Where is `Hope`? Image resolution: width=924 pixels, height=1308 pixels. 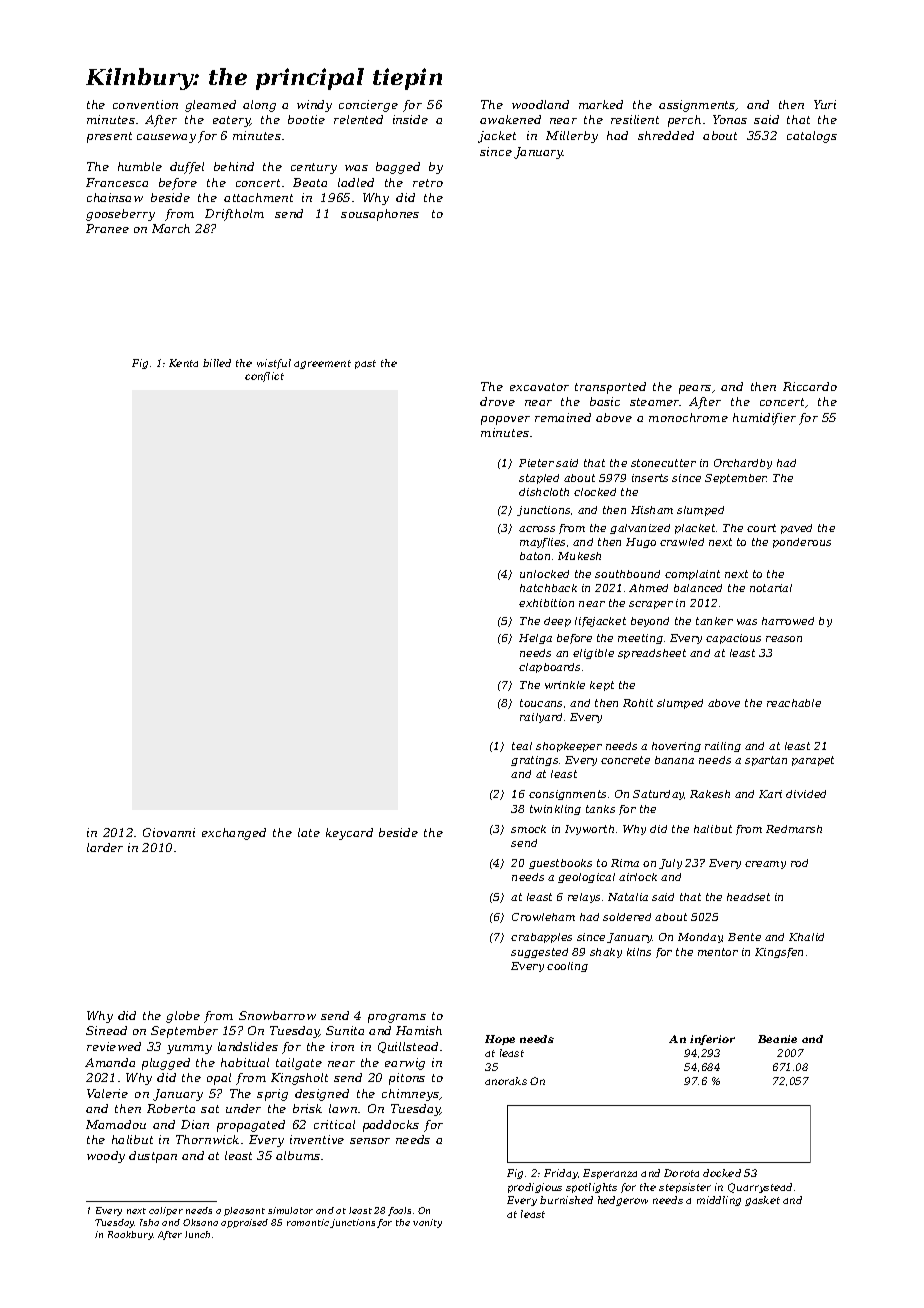 Hope is located at coordinates (500, 1040).
